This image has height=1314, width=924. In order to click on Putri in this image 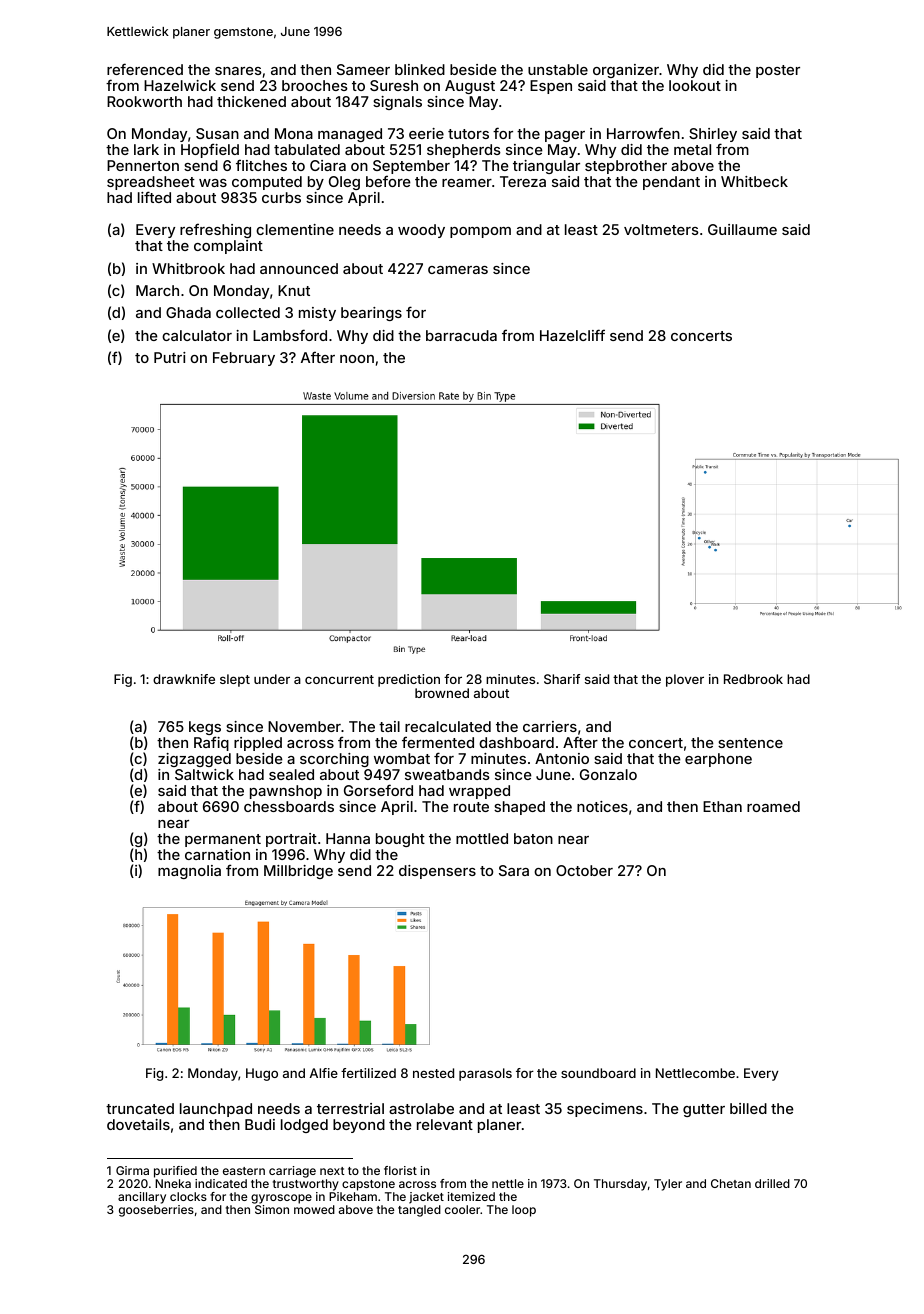, I will do `click(170, 357)`.
